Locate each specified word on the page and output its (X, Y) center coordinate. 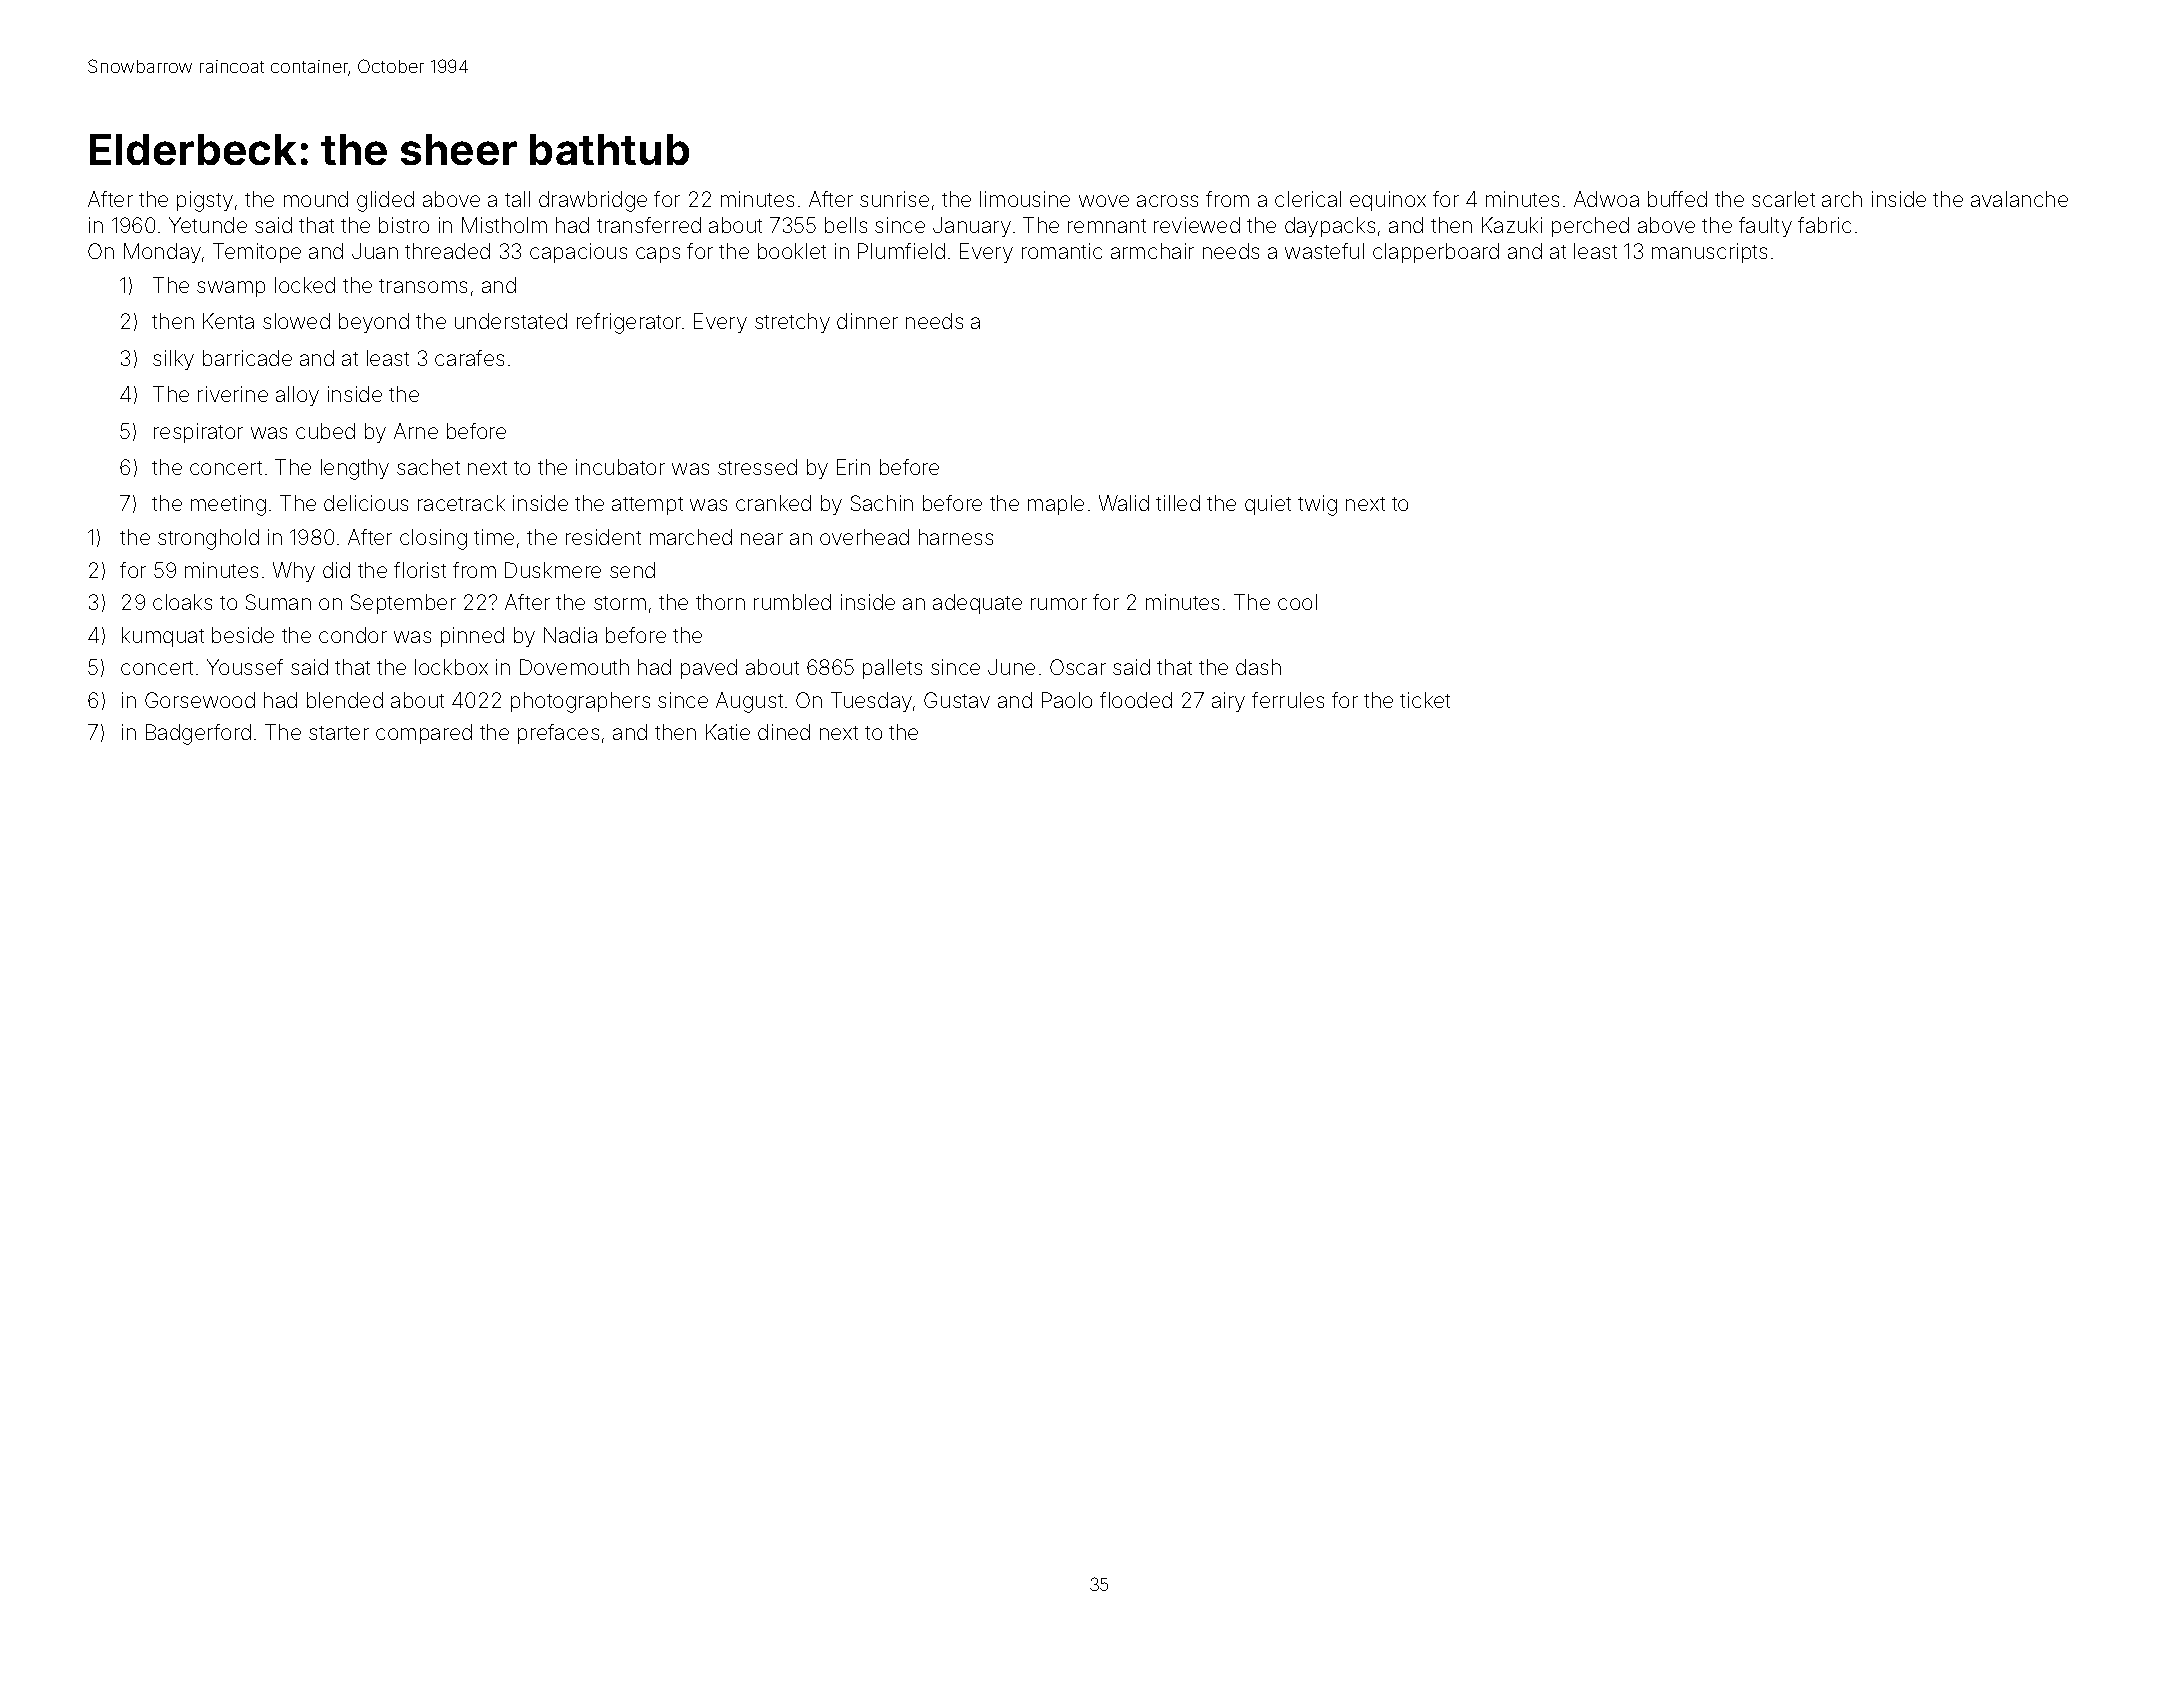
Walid (1124, 503)
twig (1317, 505)
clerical (1308, 199)
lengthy (355, 469)
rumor (1059, 604)
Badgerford (198, 734)
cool (1297, 602)
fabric (1824, 225)
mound (316, 199)
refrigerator (629, 323)
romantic (1062, 251)
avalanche (2019, 199)
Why (294, 572)
